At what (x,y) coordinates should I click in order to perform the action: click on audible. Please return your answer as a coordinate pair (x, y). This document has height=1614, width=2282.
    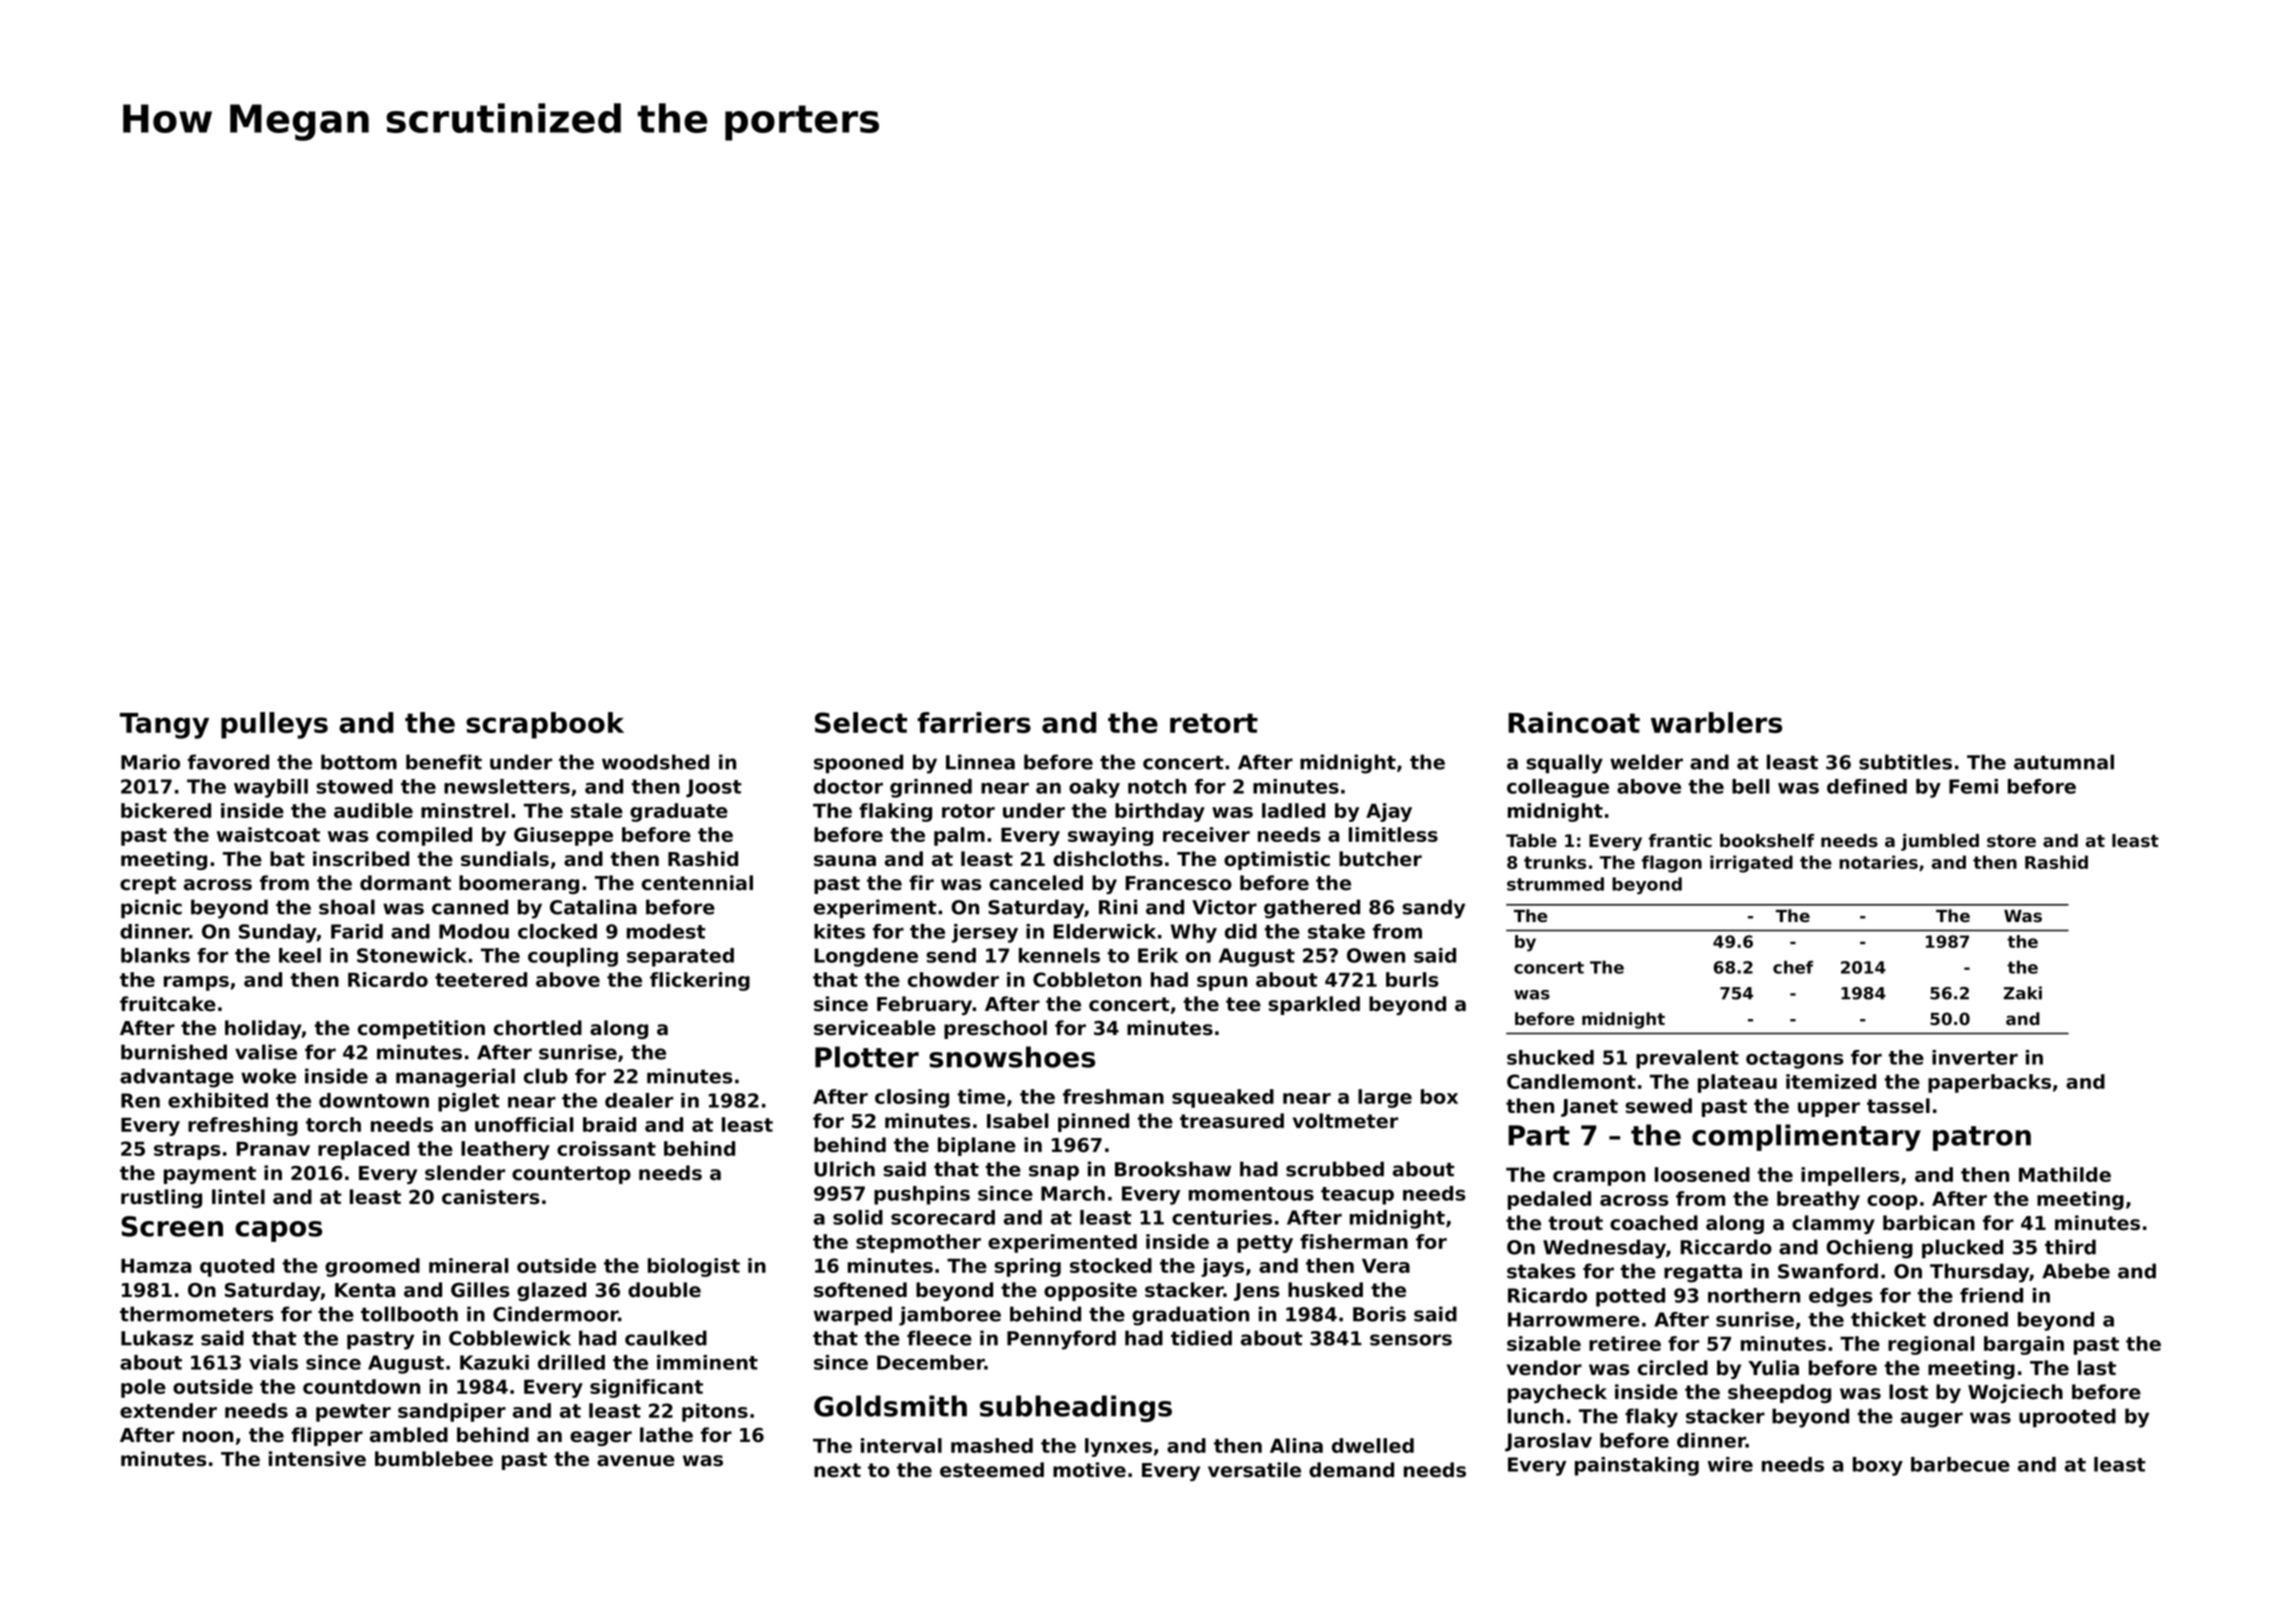
    Looking at the image, I should click on (373, 810).
